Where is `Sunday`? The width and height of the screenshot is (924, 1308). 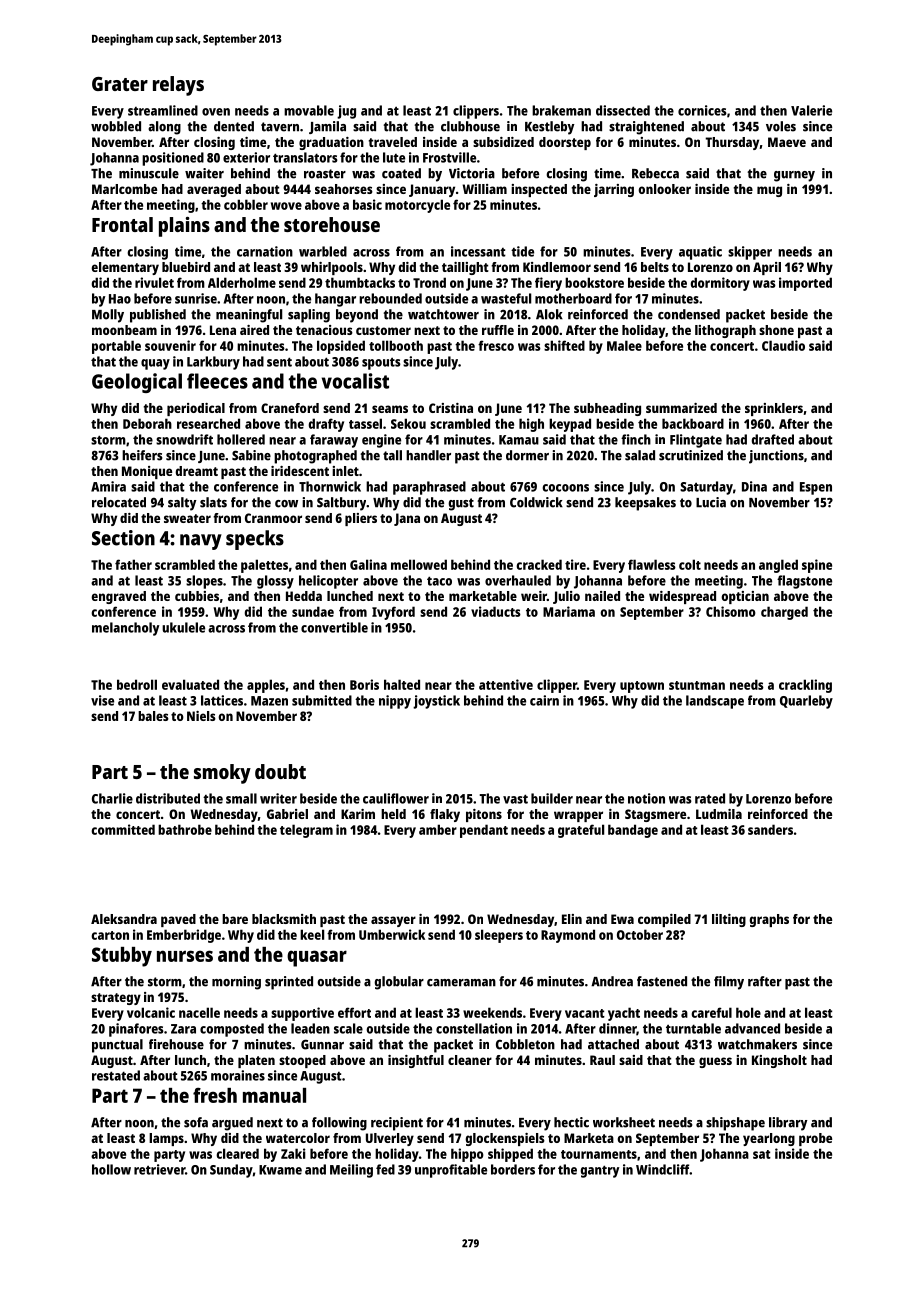
Sunday is located at coordinates (231, 1171).
